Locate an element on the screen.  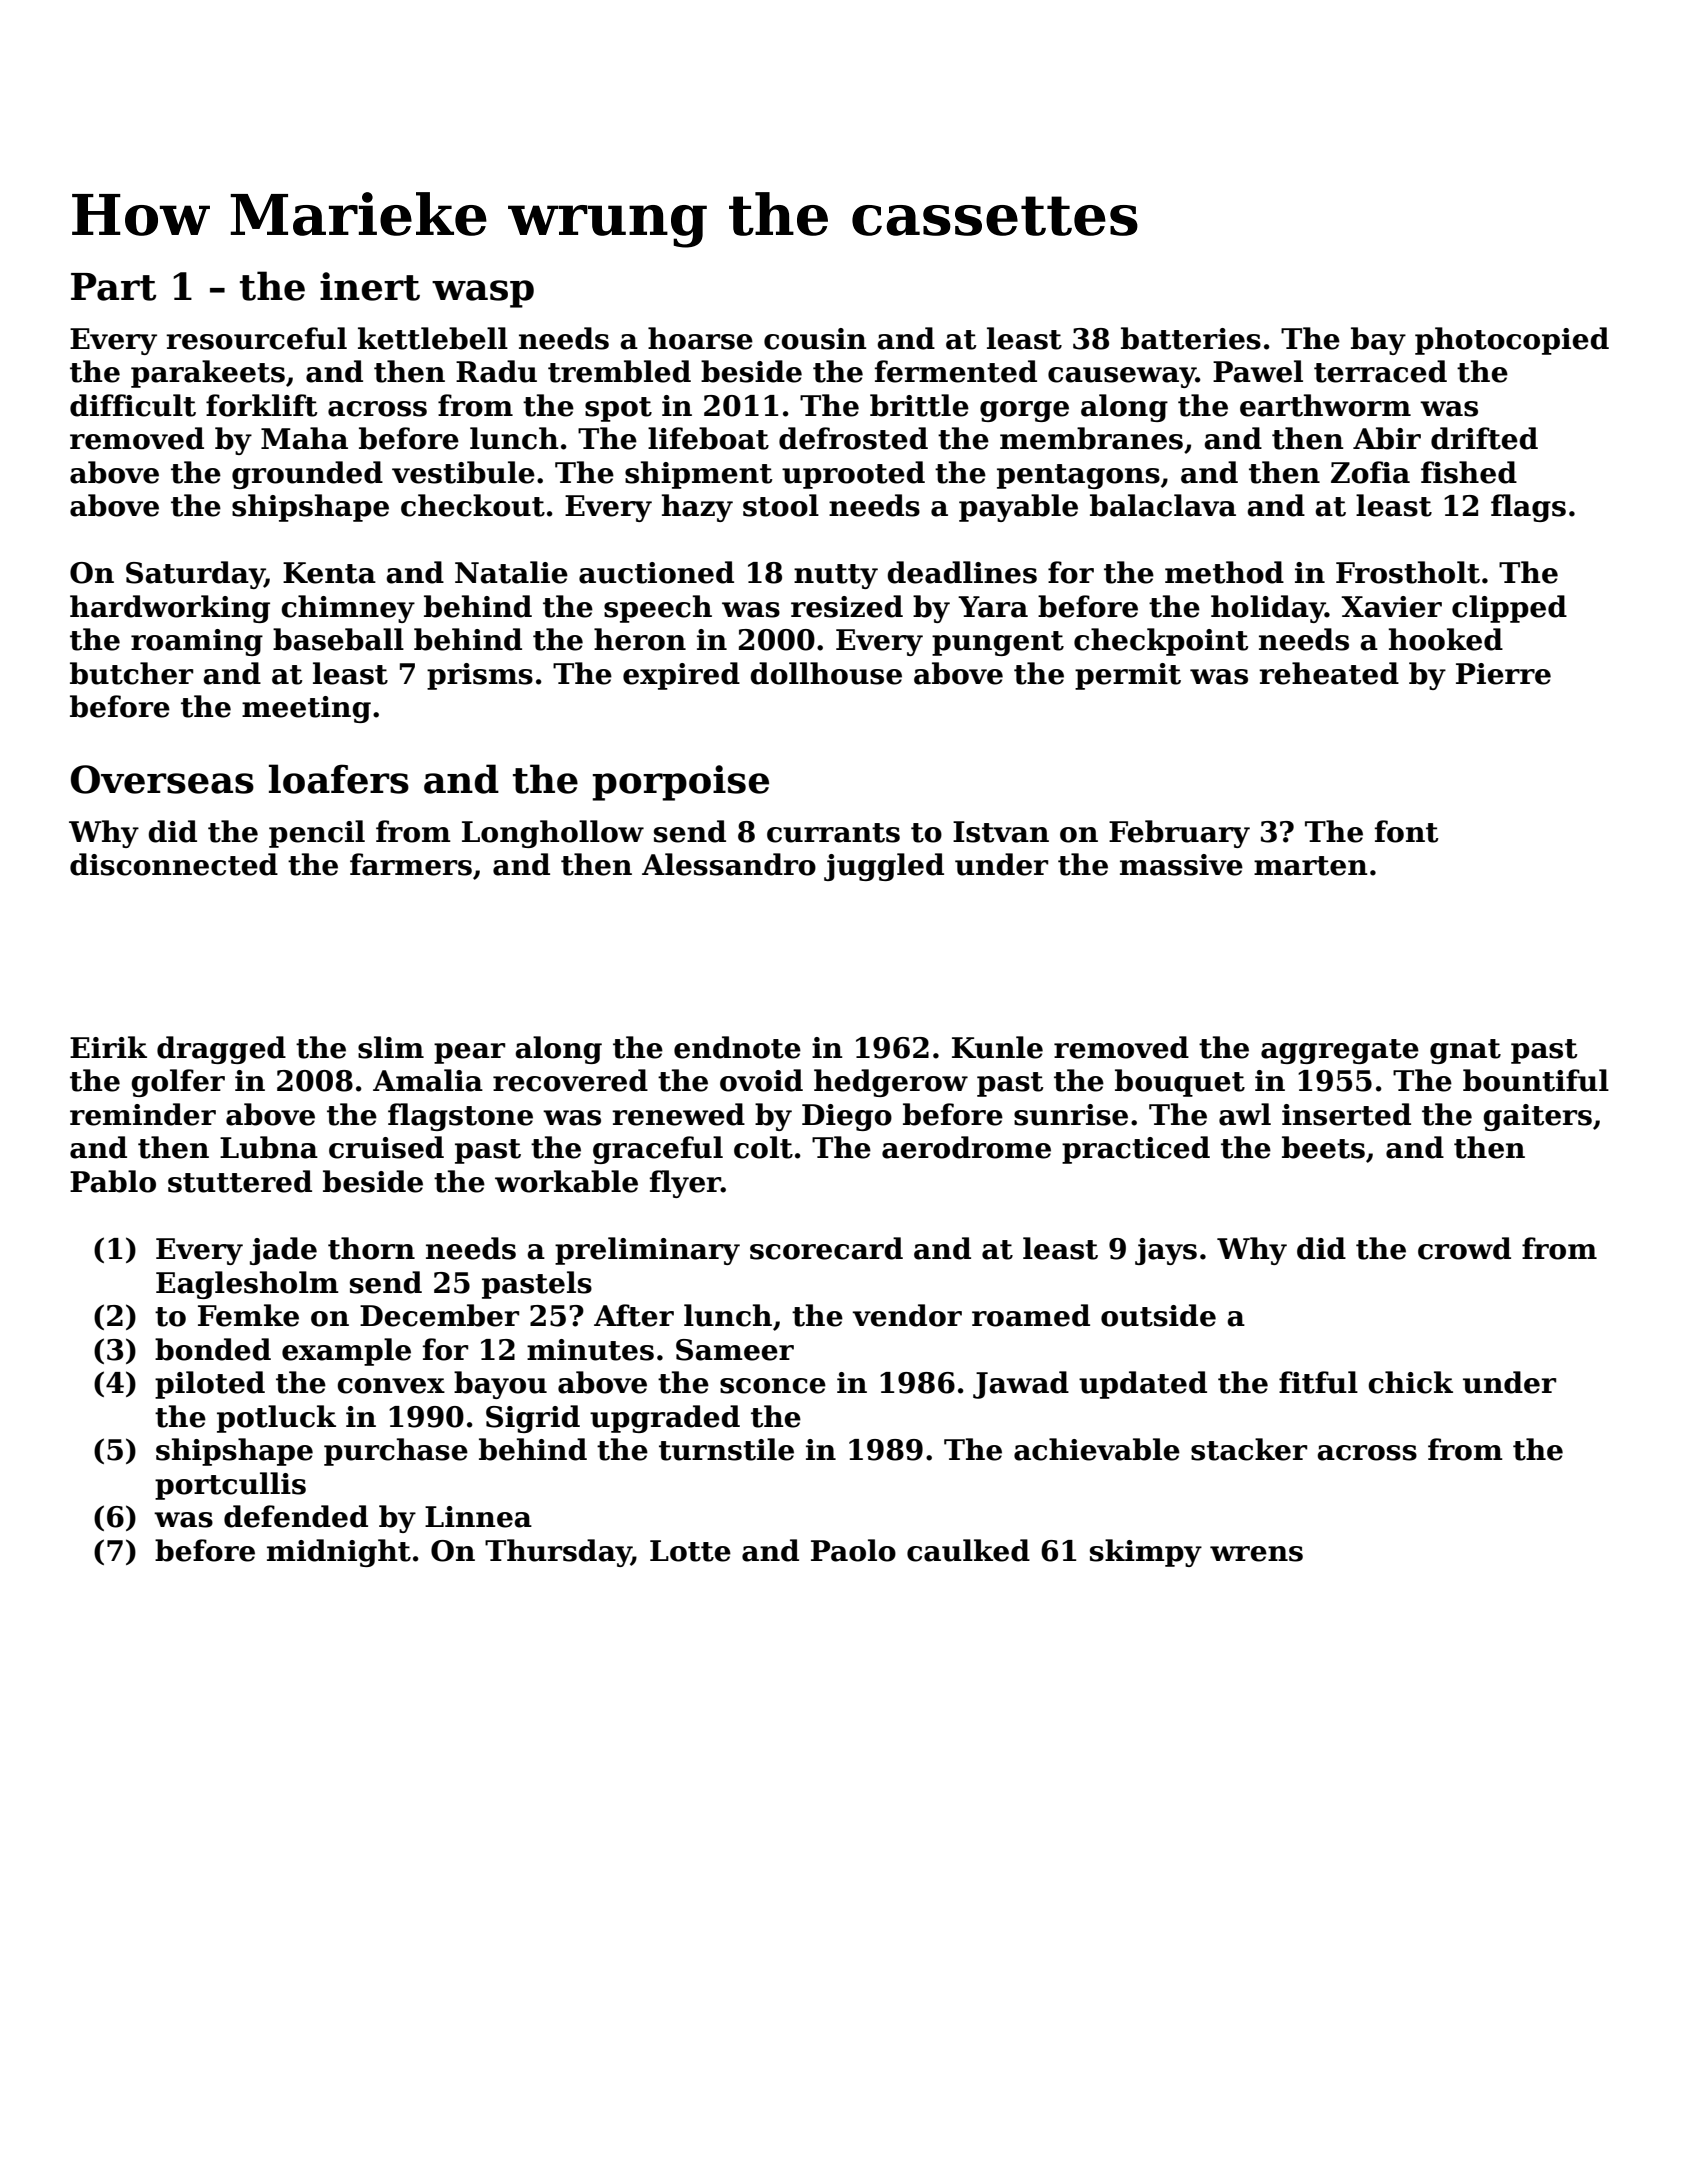
crowd is located at coordinates (1464, 1248).
